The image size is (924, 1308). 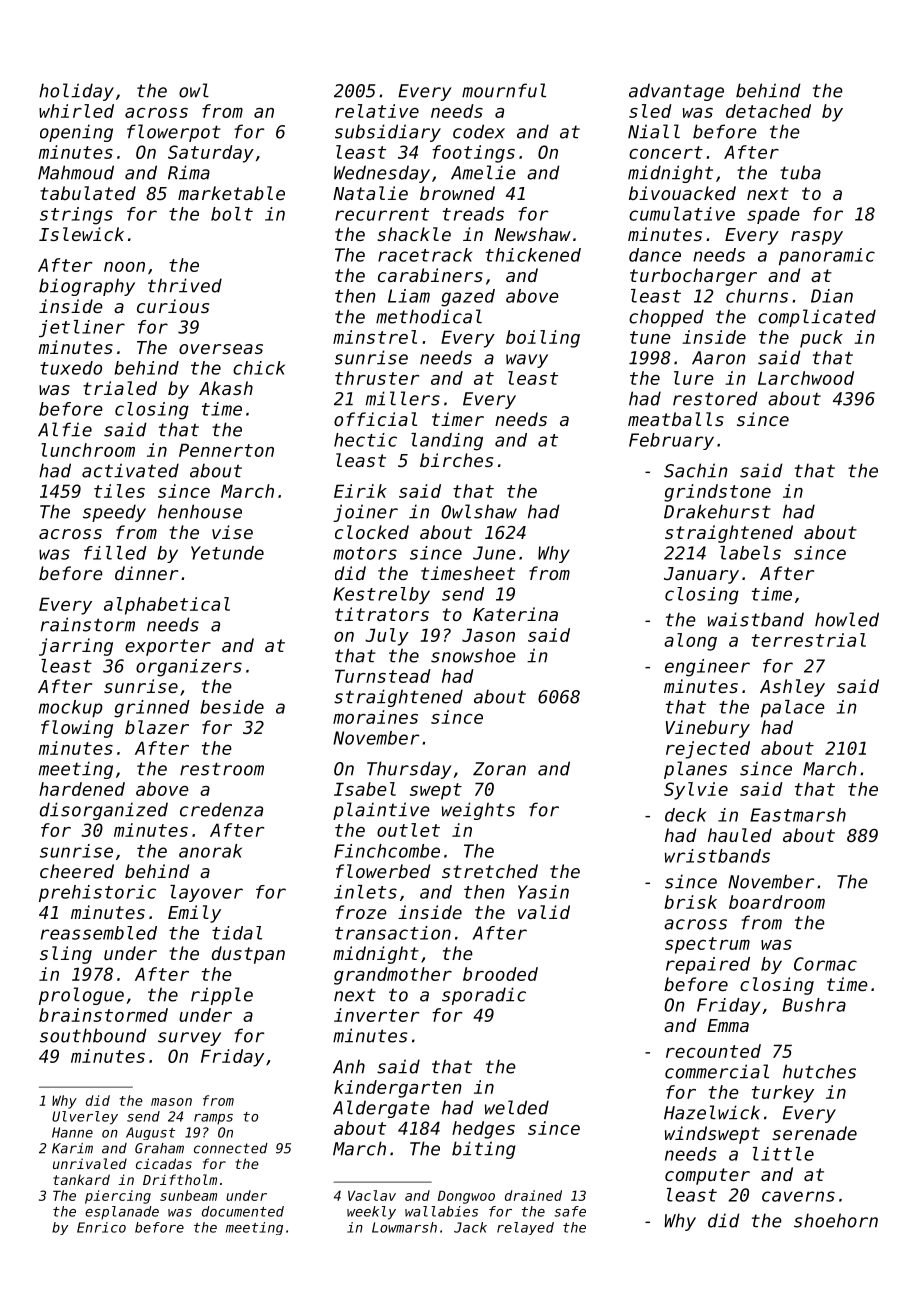 I want to click on Mahmoud, so click(x=76, y=172).
